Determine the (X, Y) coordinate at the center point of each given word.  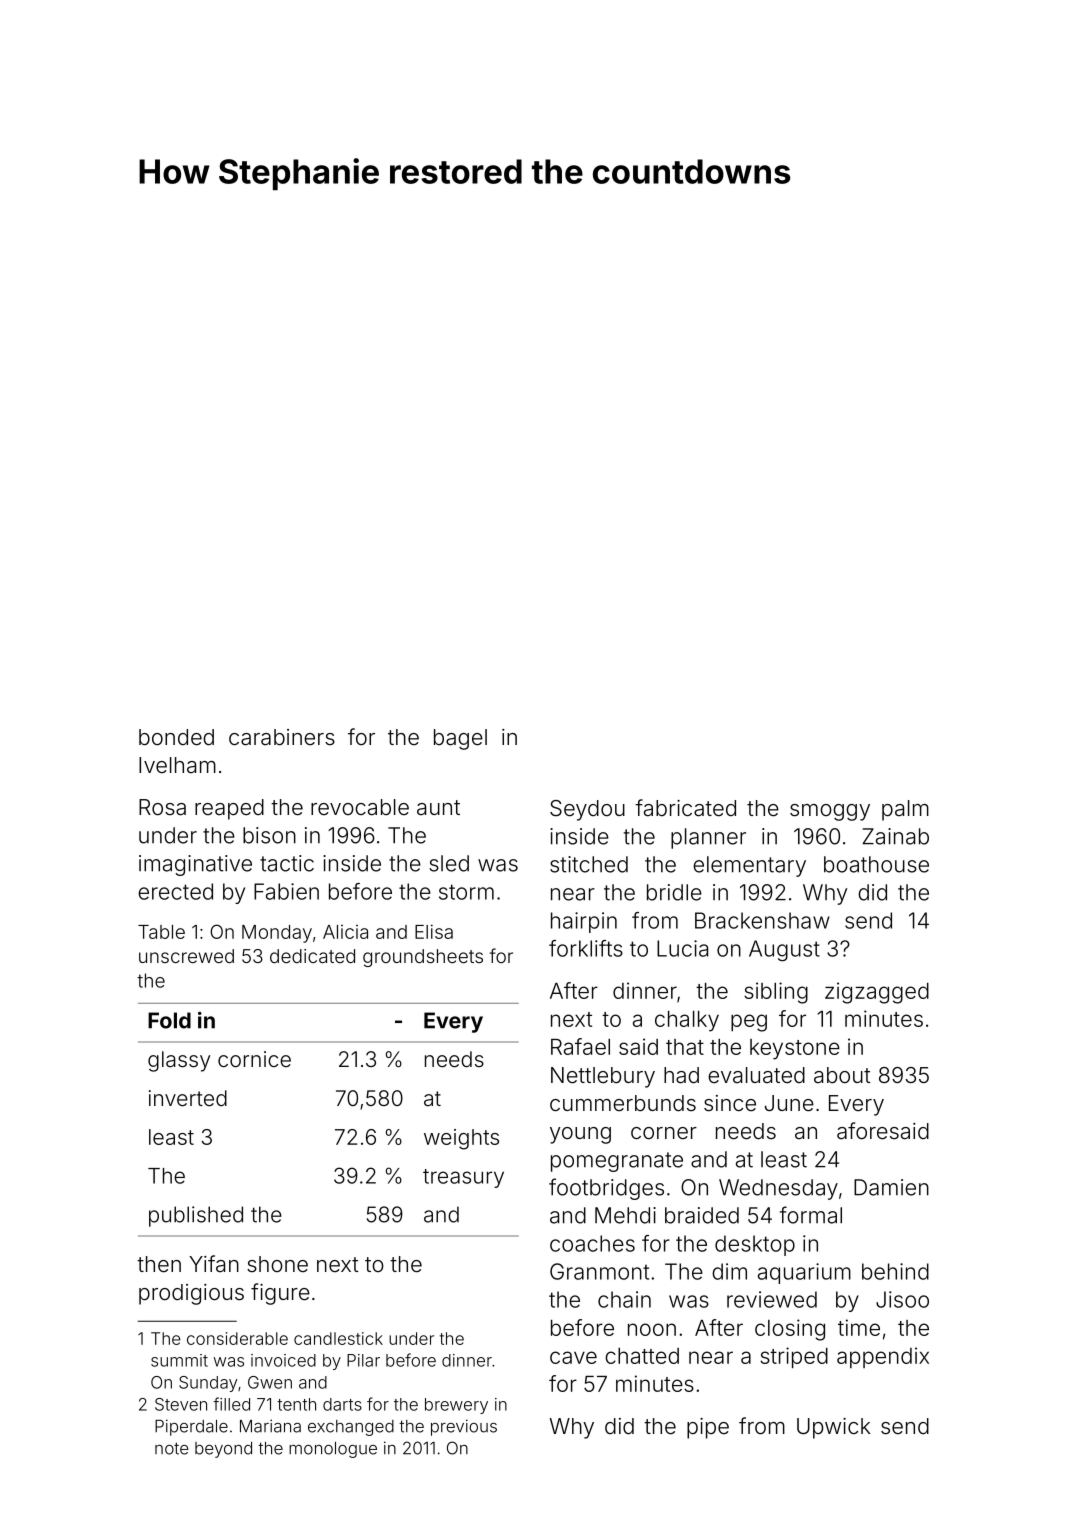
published (196, 1216)
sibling (776, 993)
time (859, 1327)
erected (175, 891)
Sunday (208, 1384)
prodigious (191, 1294)
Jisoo (902, 1299)
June (789, 1103)
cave (573, 1357)
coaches (592, 1243)
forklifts (586, 948)
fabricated (685, 808)
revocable (360, 807)
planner (708, 838)
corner (664, 1133)
